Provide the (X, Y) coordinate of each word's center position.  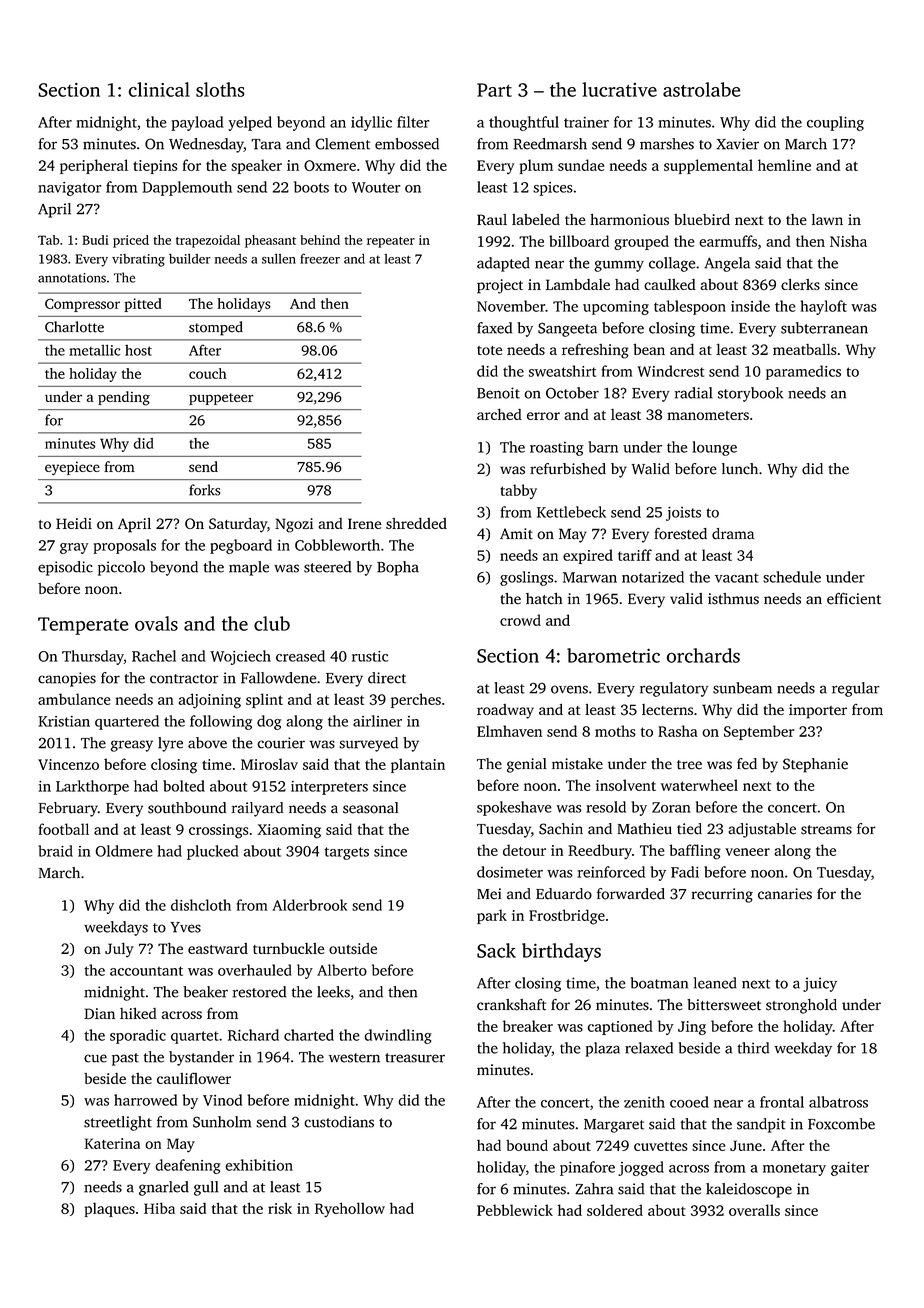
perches (416, 700)
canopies (67, 679)
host (138, 350)
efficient (854, 599)
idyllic (371, 123)
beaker (205, 992)
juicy (820, 984)
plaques (110, 1209)
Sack (496, 950)
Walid (650, 469)
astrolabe (701, 89)
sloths (220, 89)
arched (499, 414)
